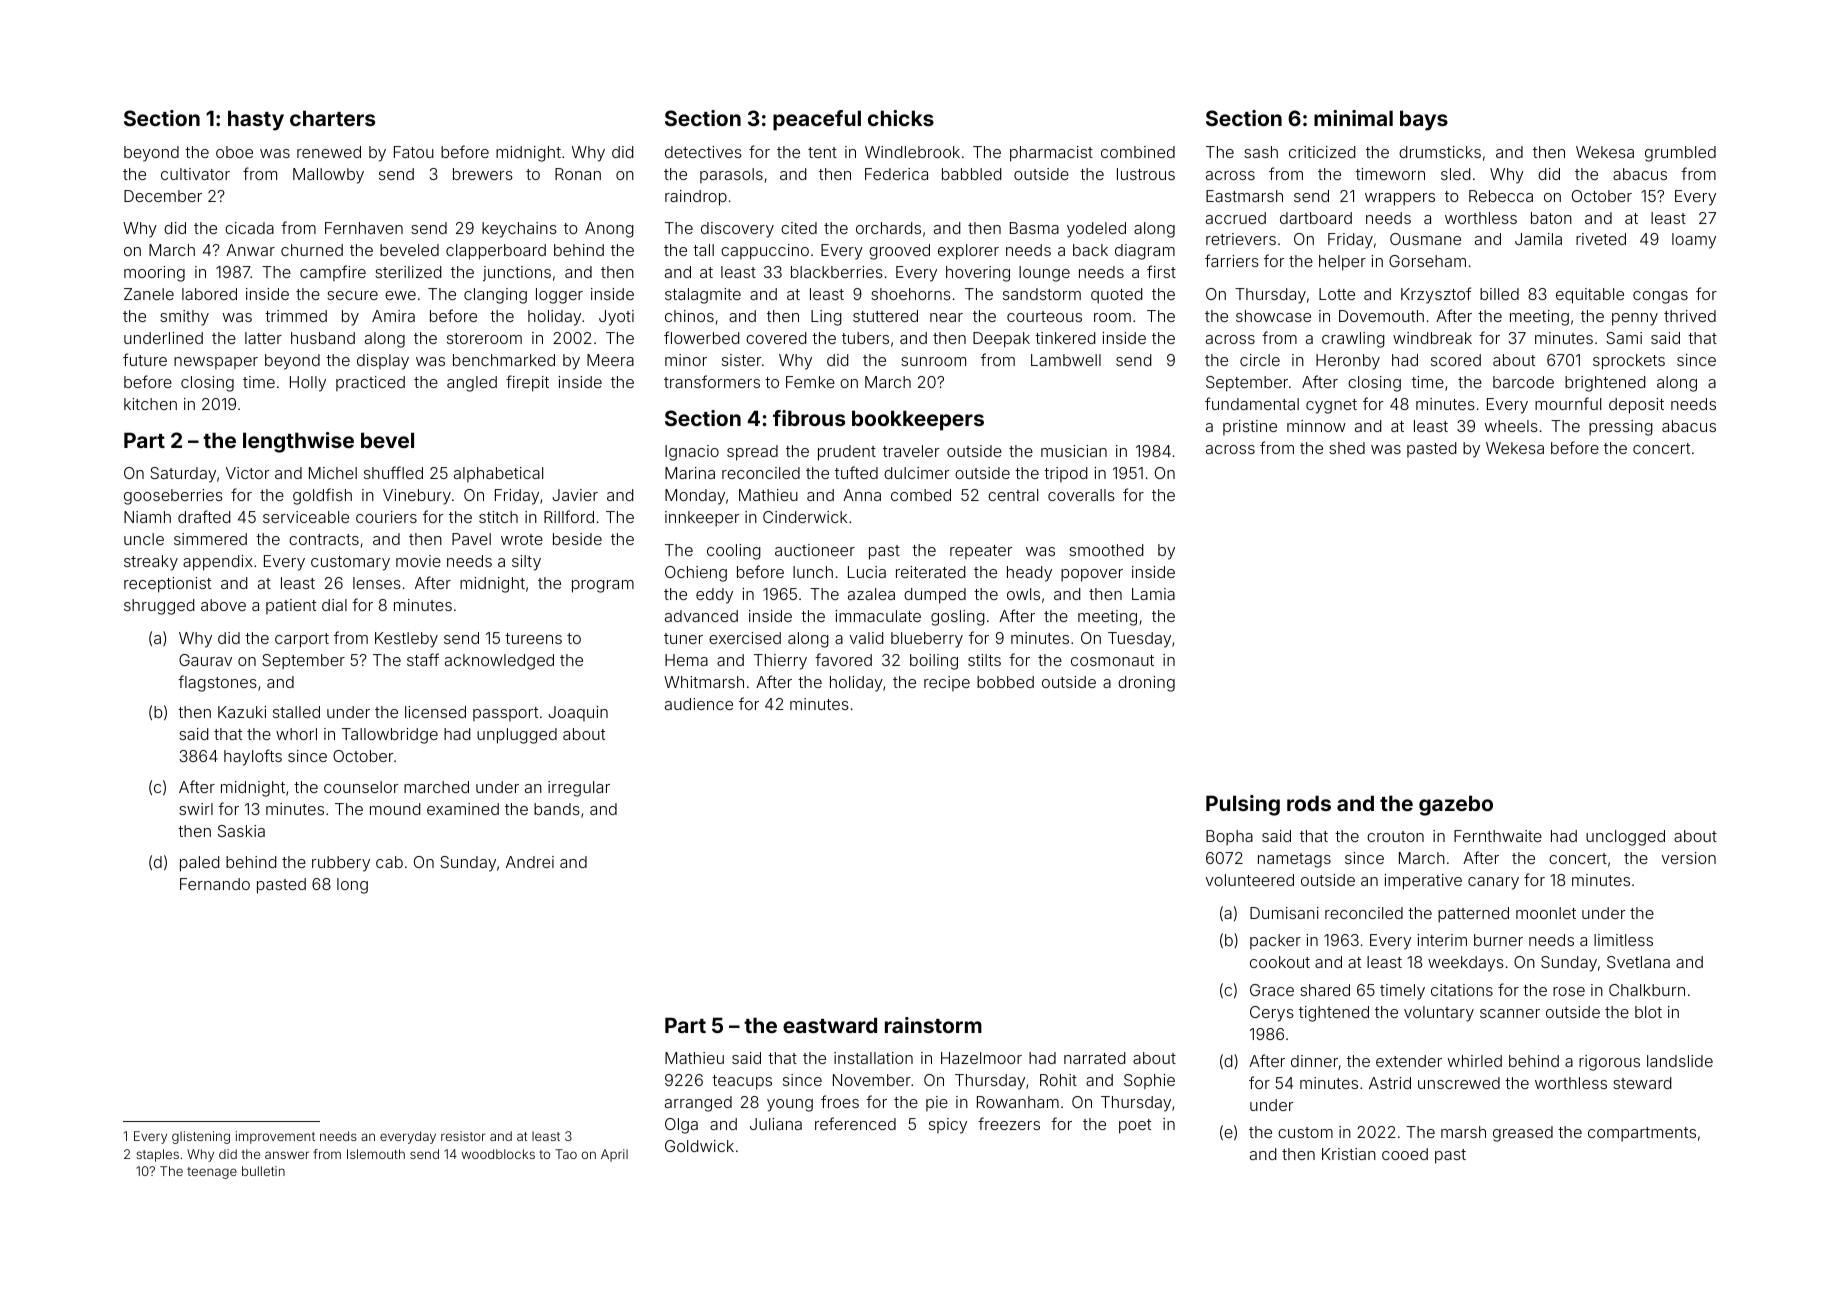  What do you see at coordinates (332, 118) in the screenshot?
I see `charters` at bounding box center [332, 118].
